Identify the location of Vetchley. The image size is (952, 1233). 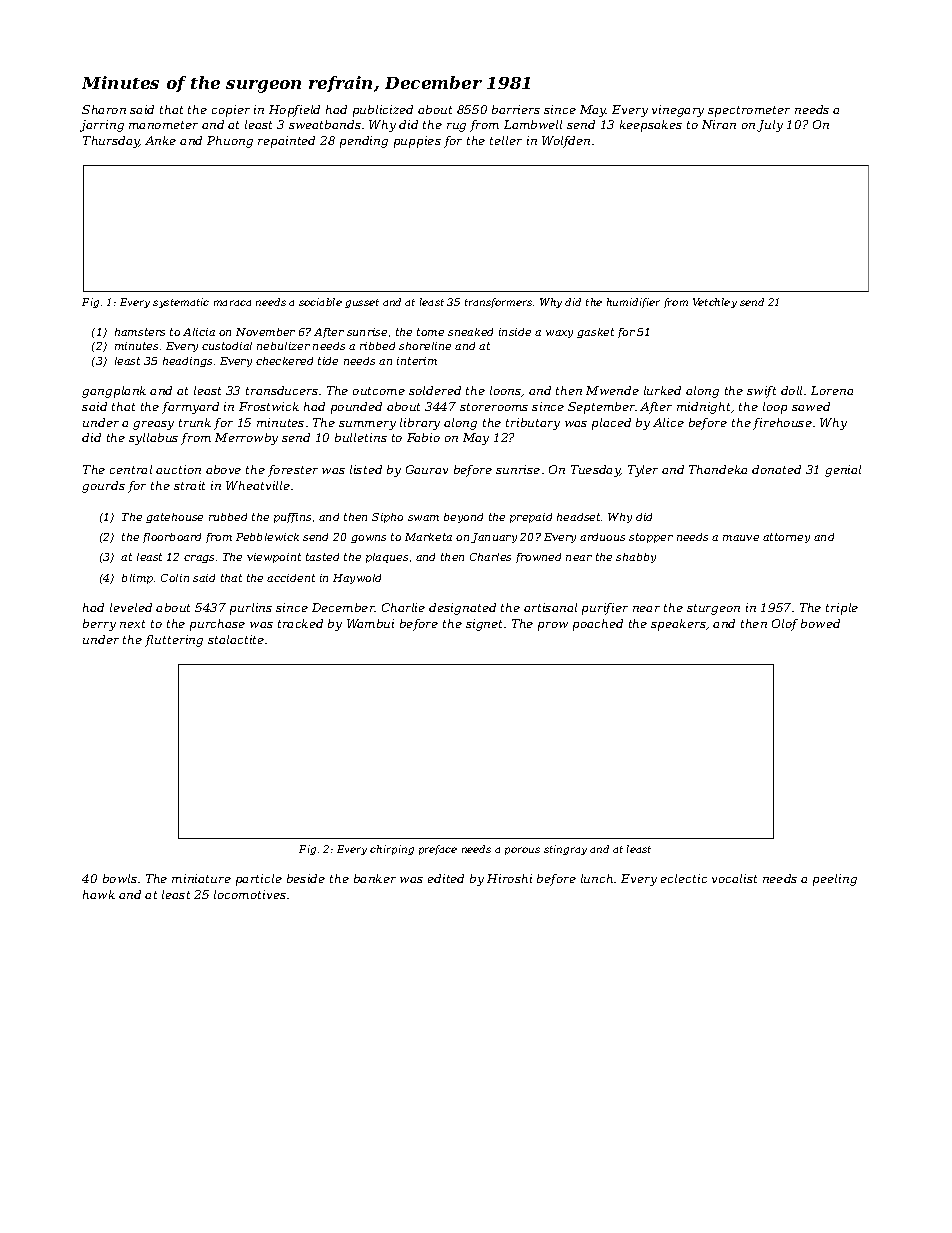
(715, 303).
